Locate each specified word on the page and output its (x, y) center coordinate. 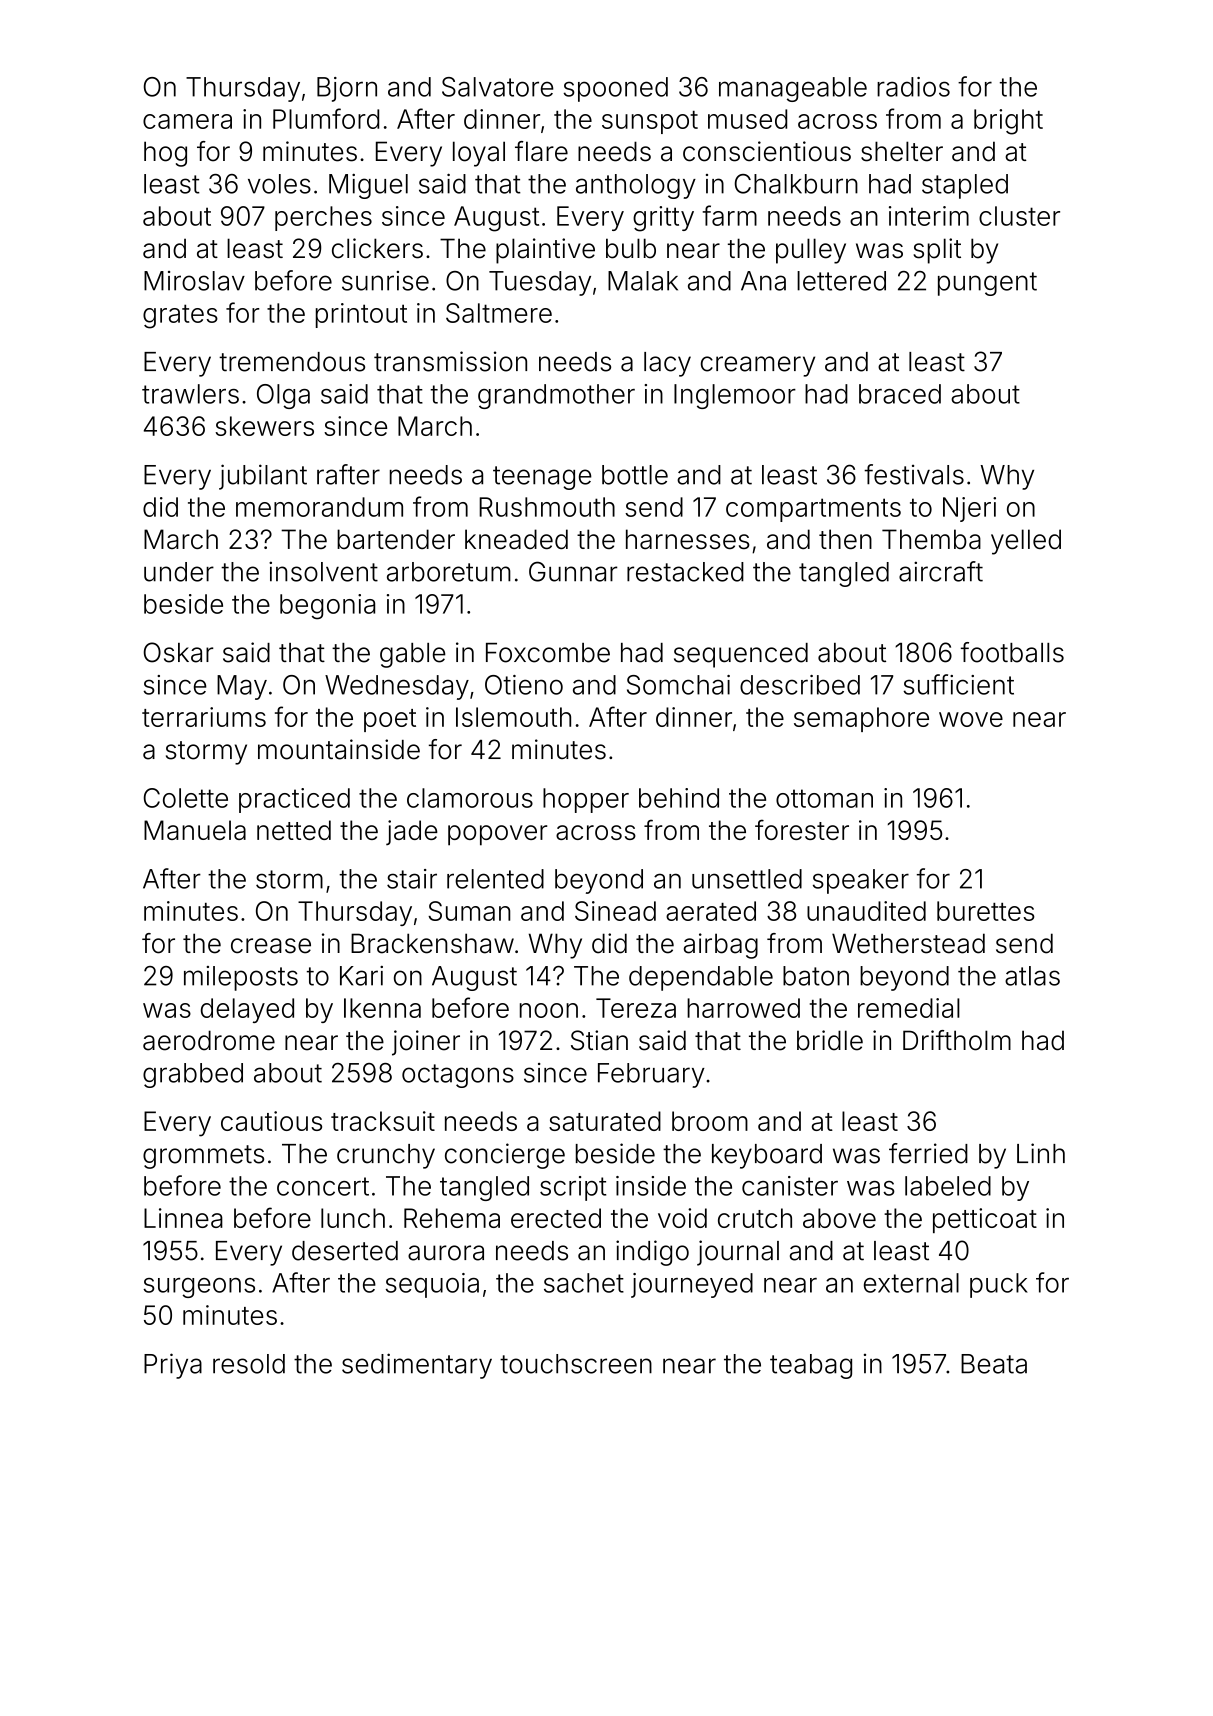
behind (679, 798)
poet (390, 720)
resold (249, 1364)
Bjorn (347, 89)
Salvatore (498, 87)
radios (913, 87)
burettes (986, 911)
